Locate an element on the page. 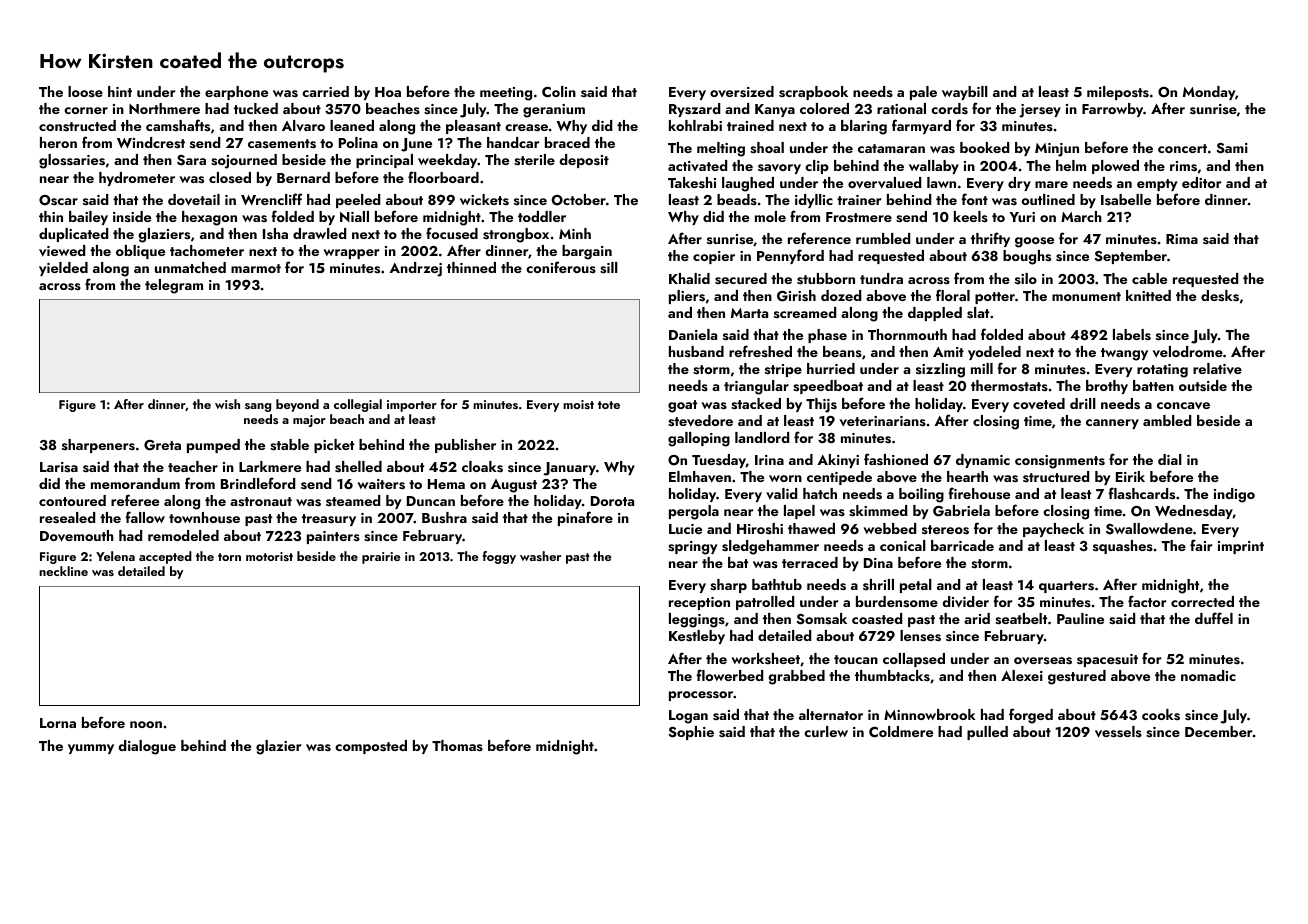 This image has width=1308, height=924. August is located at coordinates (514, 486).
